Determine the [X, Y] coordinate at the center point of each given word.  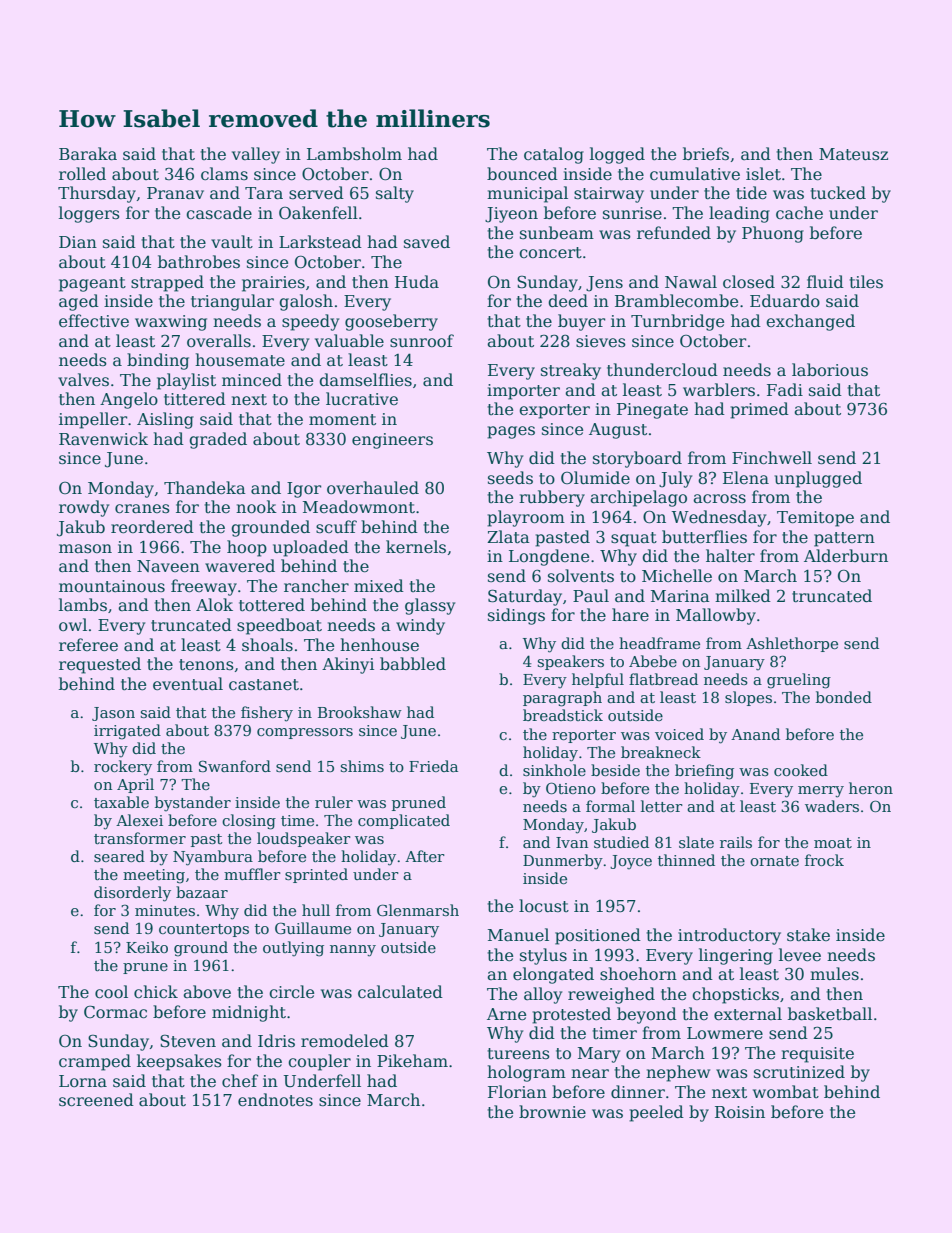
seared [119, 856]
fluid [825, 281]
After [425, 856]
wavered [240, 566]
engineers [392, 441]
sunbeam [557, 233]
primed [759, 410]
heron [871, 788]
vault [232, 242]
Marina [680, 596]
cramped [95, 1062]
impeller [93, 420]
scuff [336, 526]
